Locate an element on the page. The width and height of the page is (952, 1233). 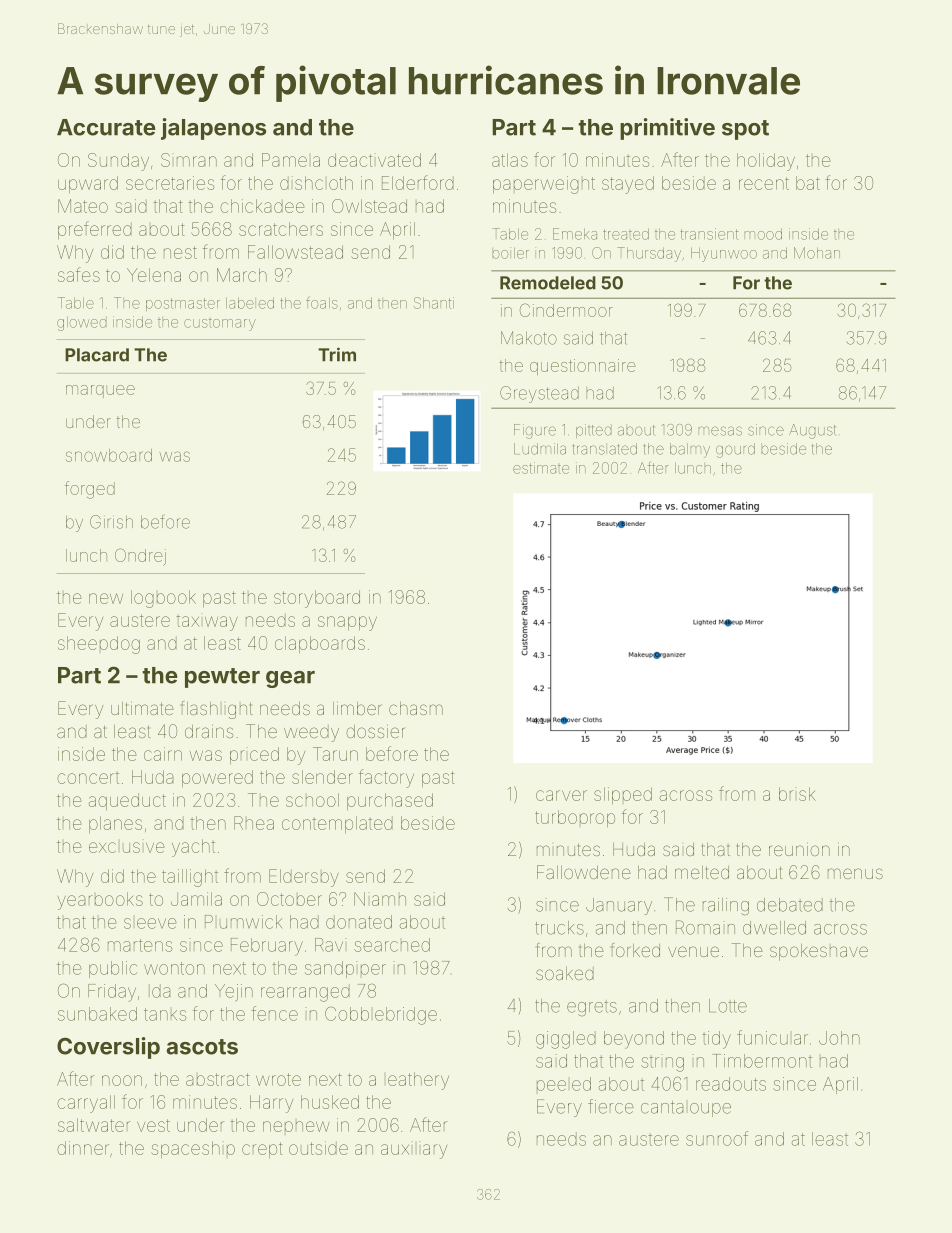
gourd is located at coordinates (735, 450).
